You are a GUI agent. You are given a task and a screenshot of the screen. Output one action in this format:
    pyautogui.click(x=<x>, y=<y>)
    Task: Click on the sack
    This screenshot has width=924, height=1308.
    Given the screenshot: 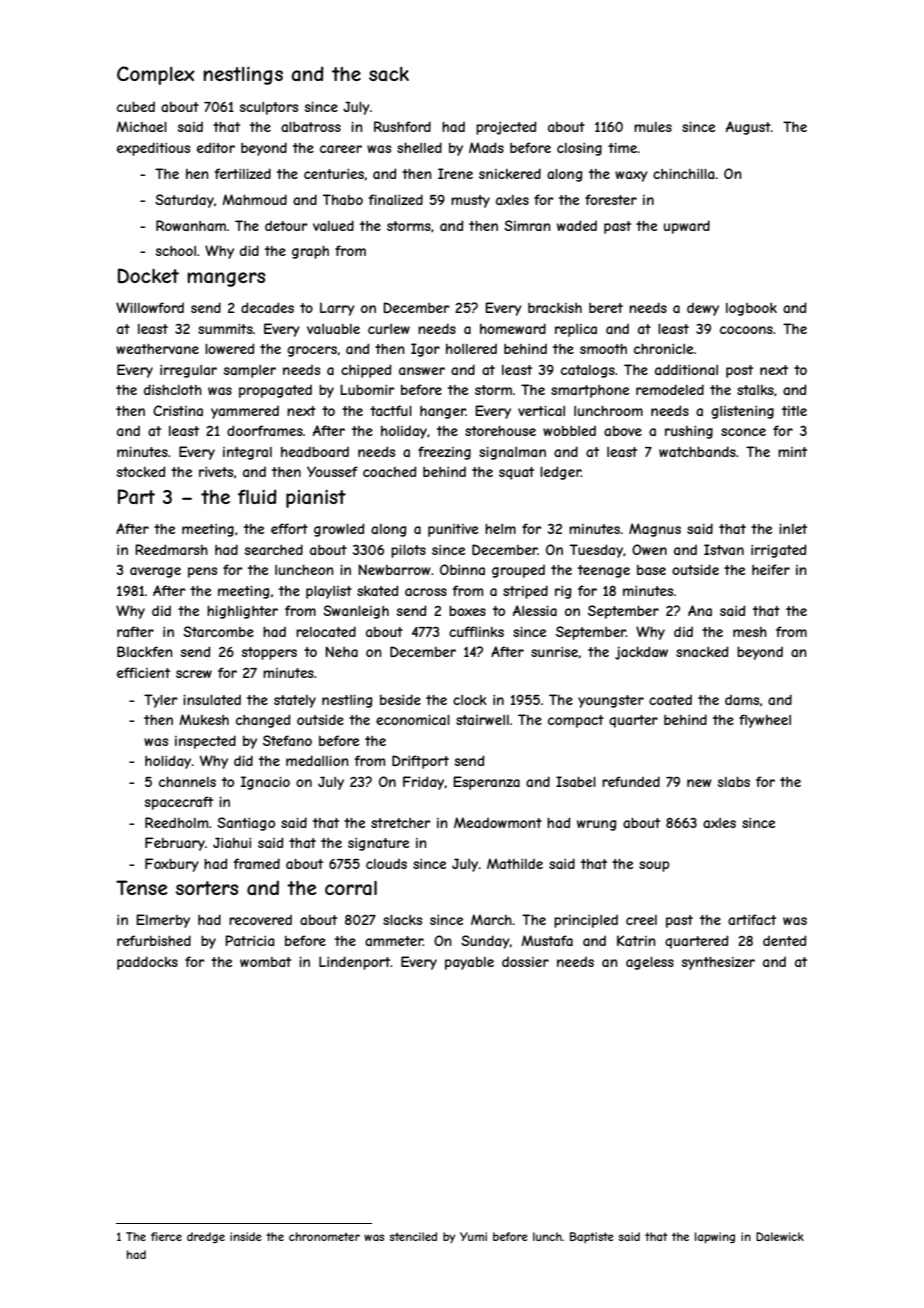 What is the action you would take?
    pyautogui.click(x=389, y=74)
